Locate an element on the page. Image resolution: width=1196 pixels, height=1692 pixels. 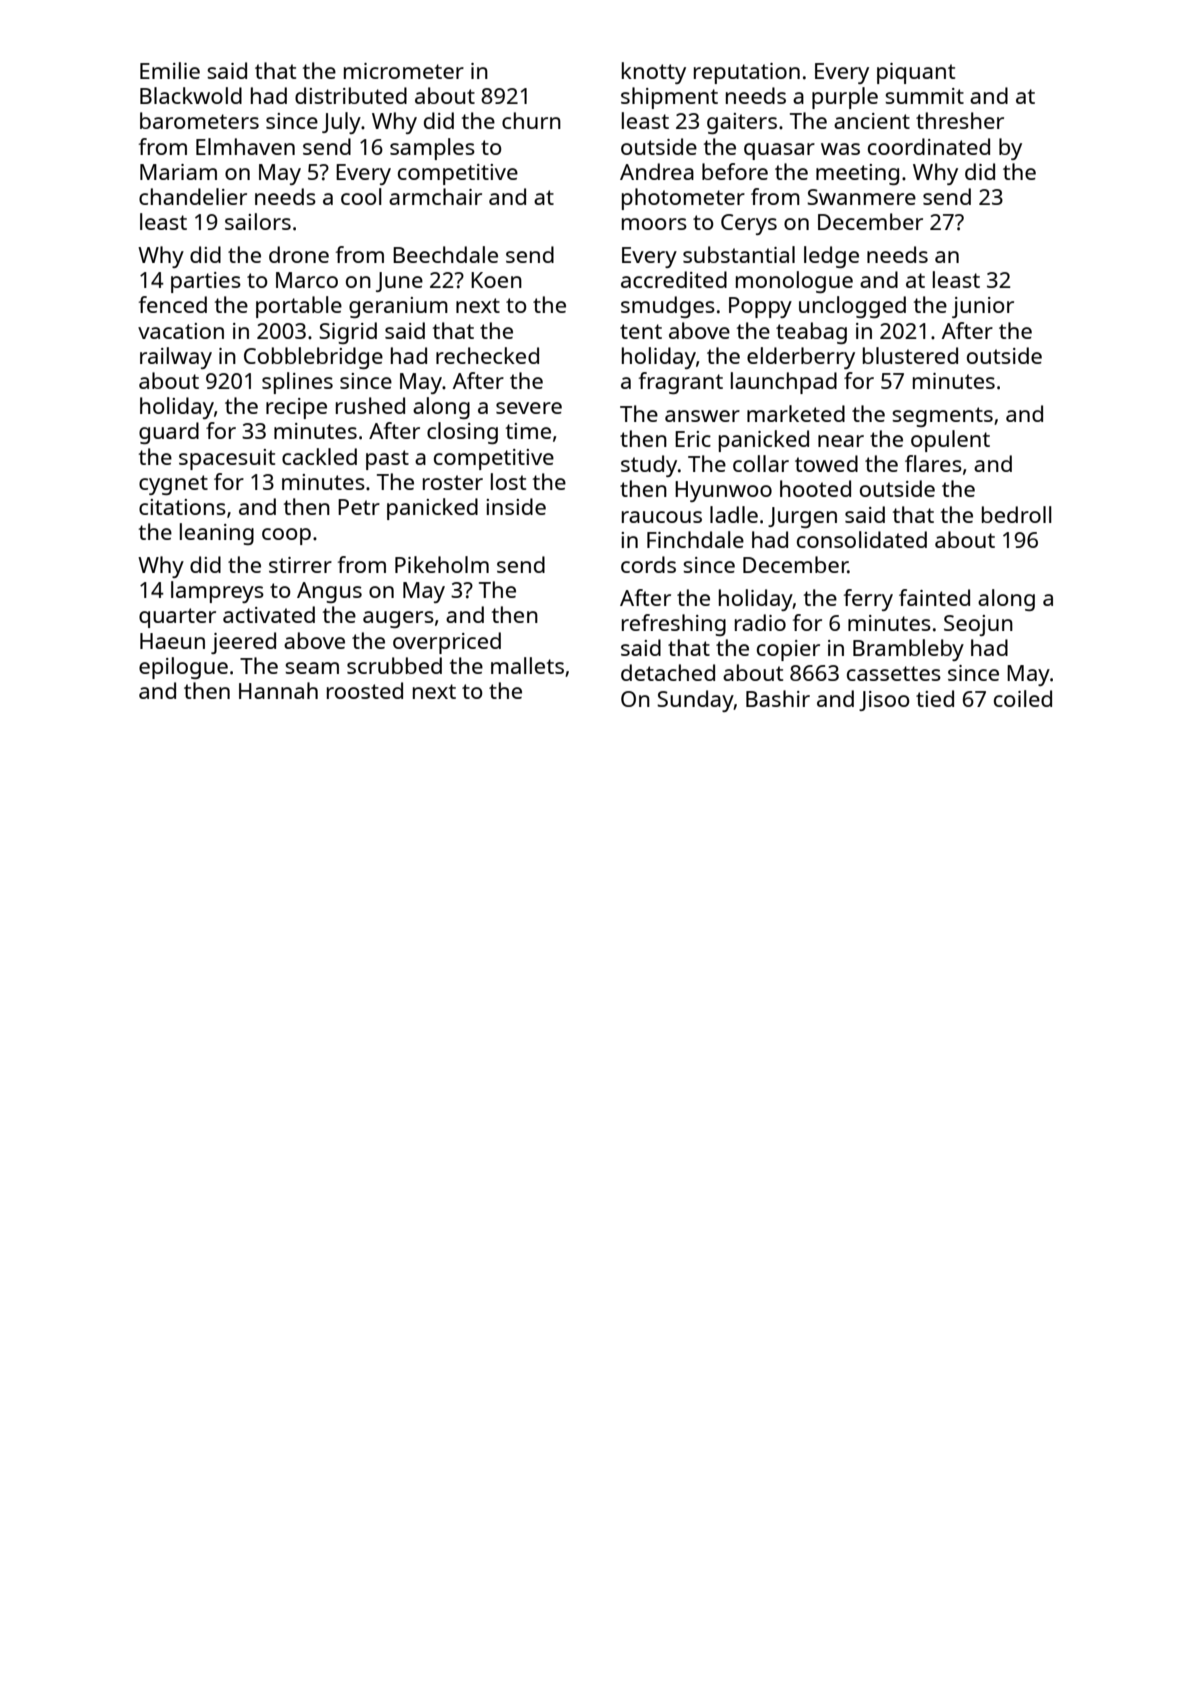
junior is located at coordinates (983, 307).
